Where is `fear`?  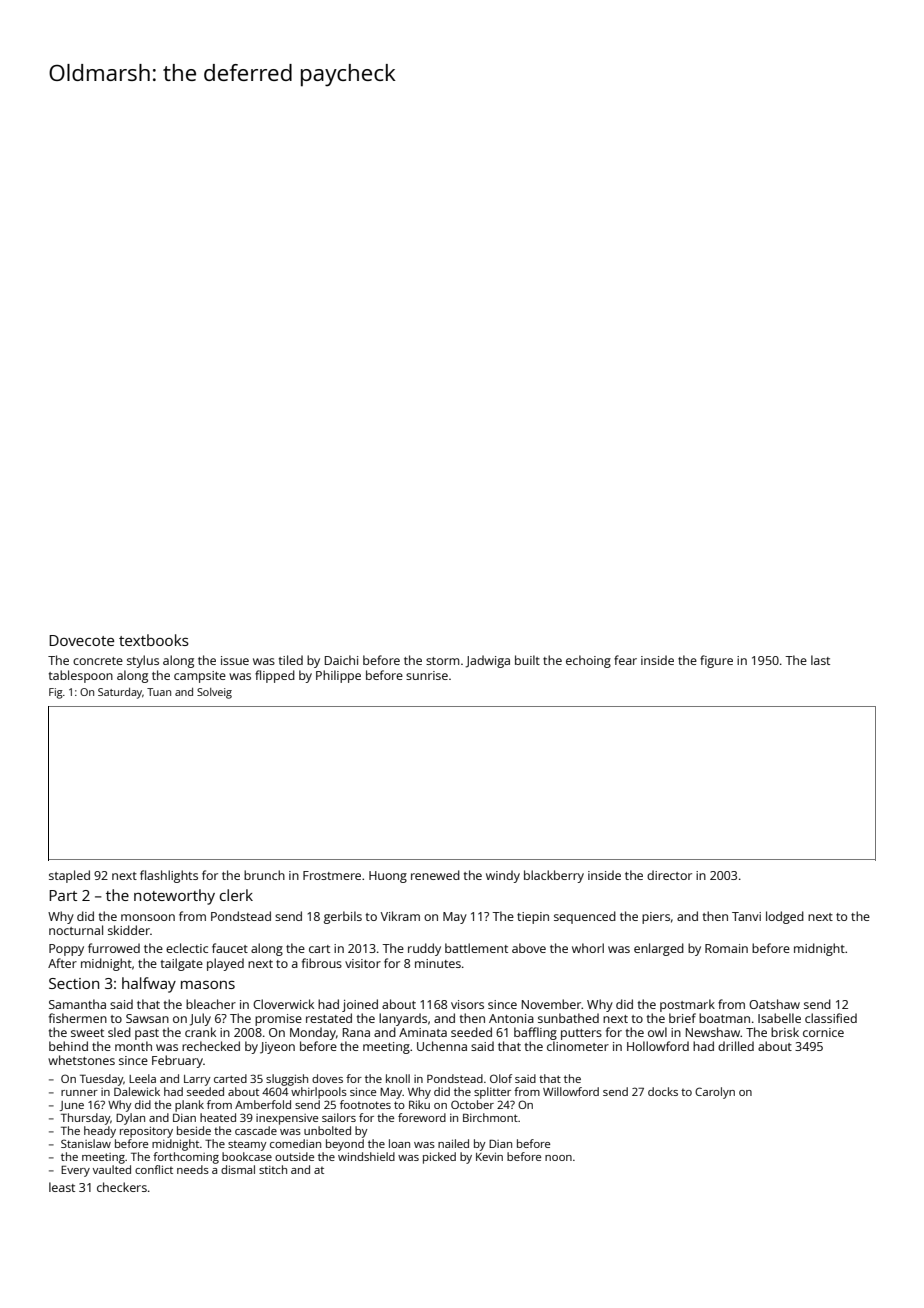
fear is located at coordinates (625, 660).
